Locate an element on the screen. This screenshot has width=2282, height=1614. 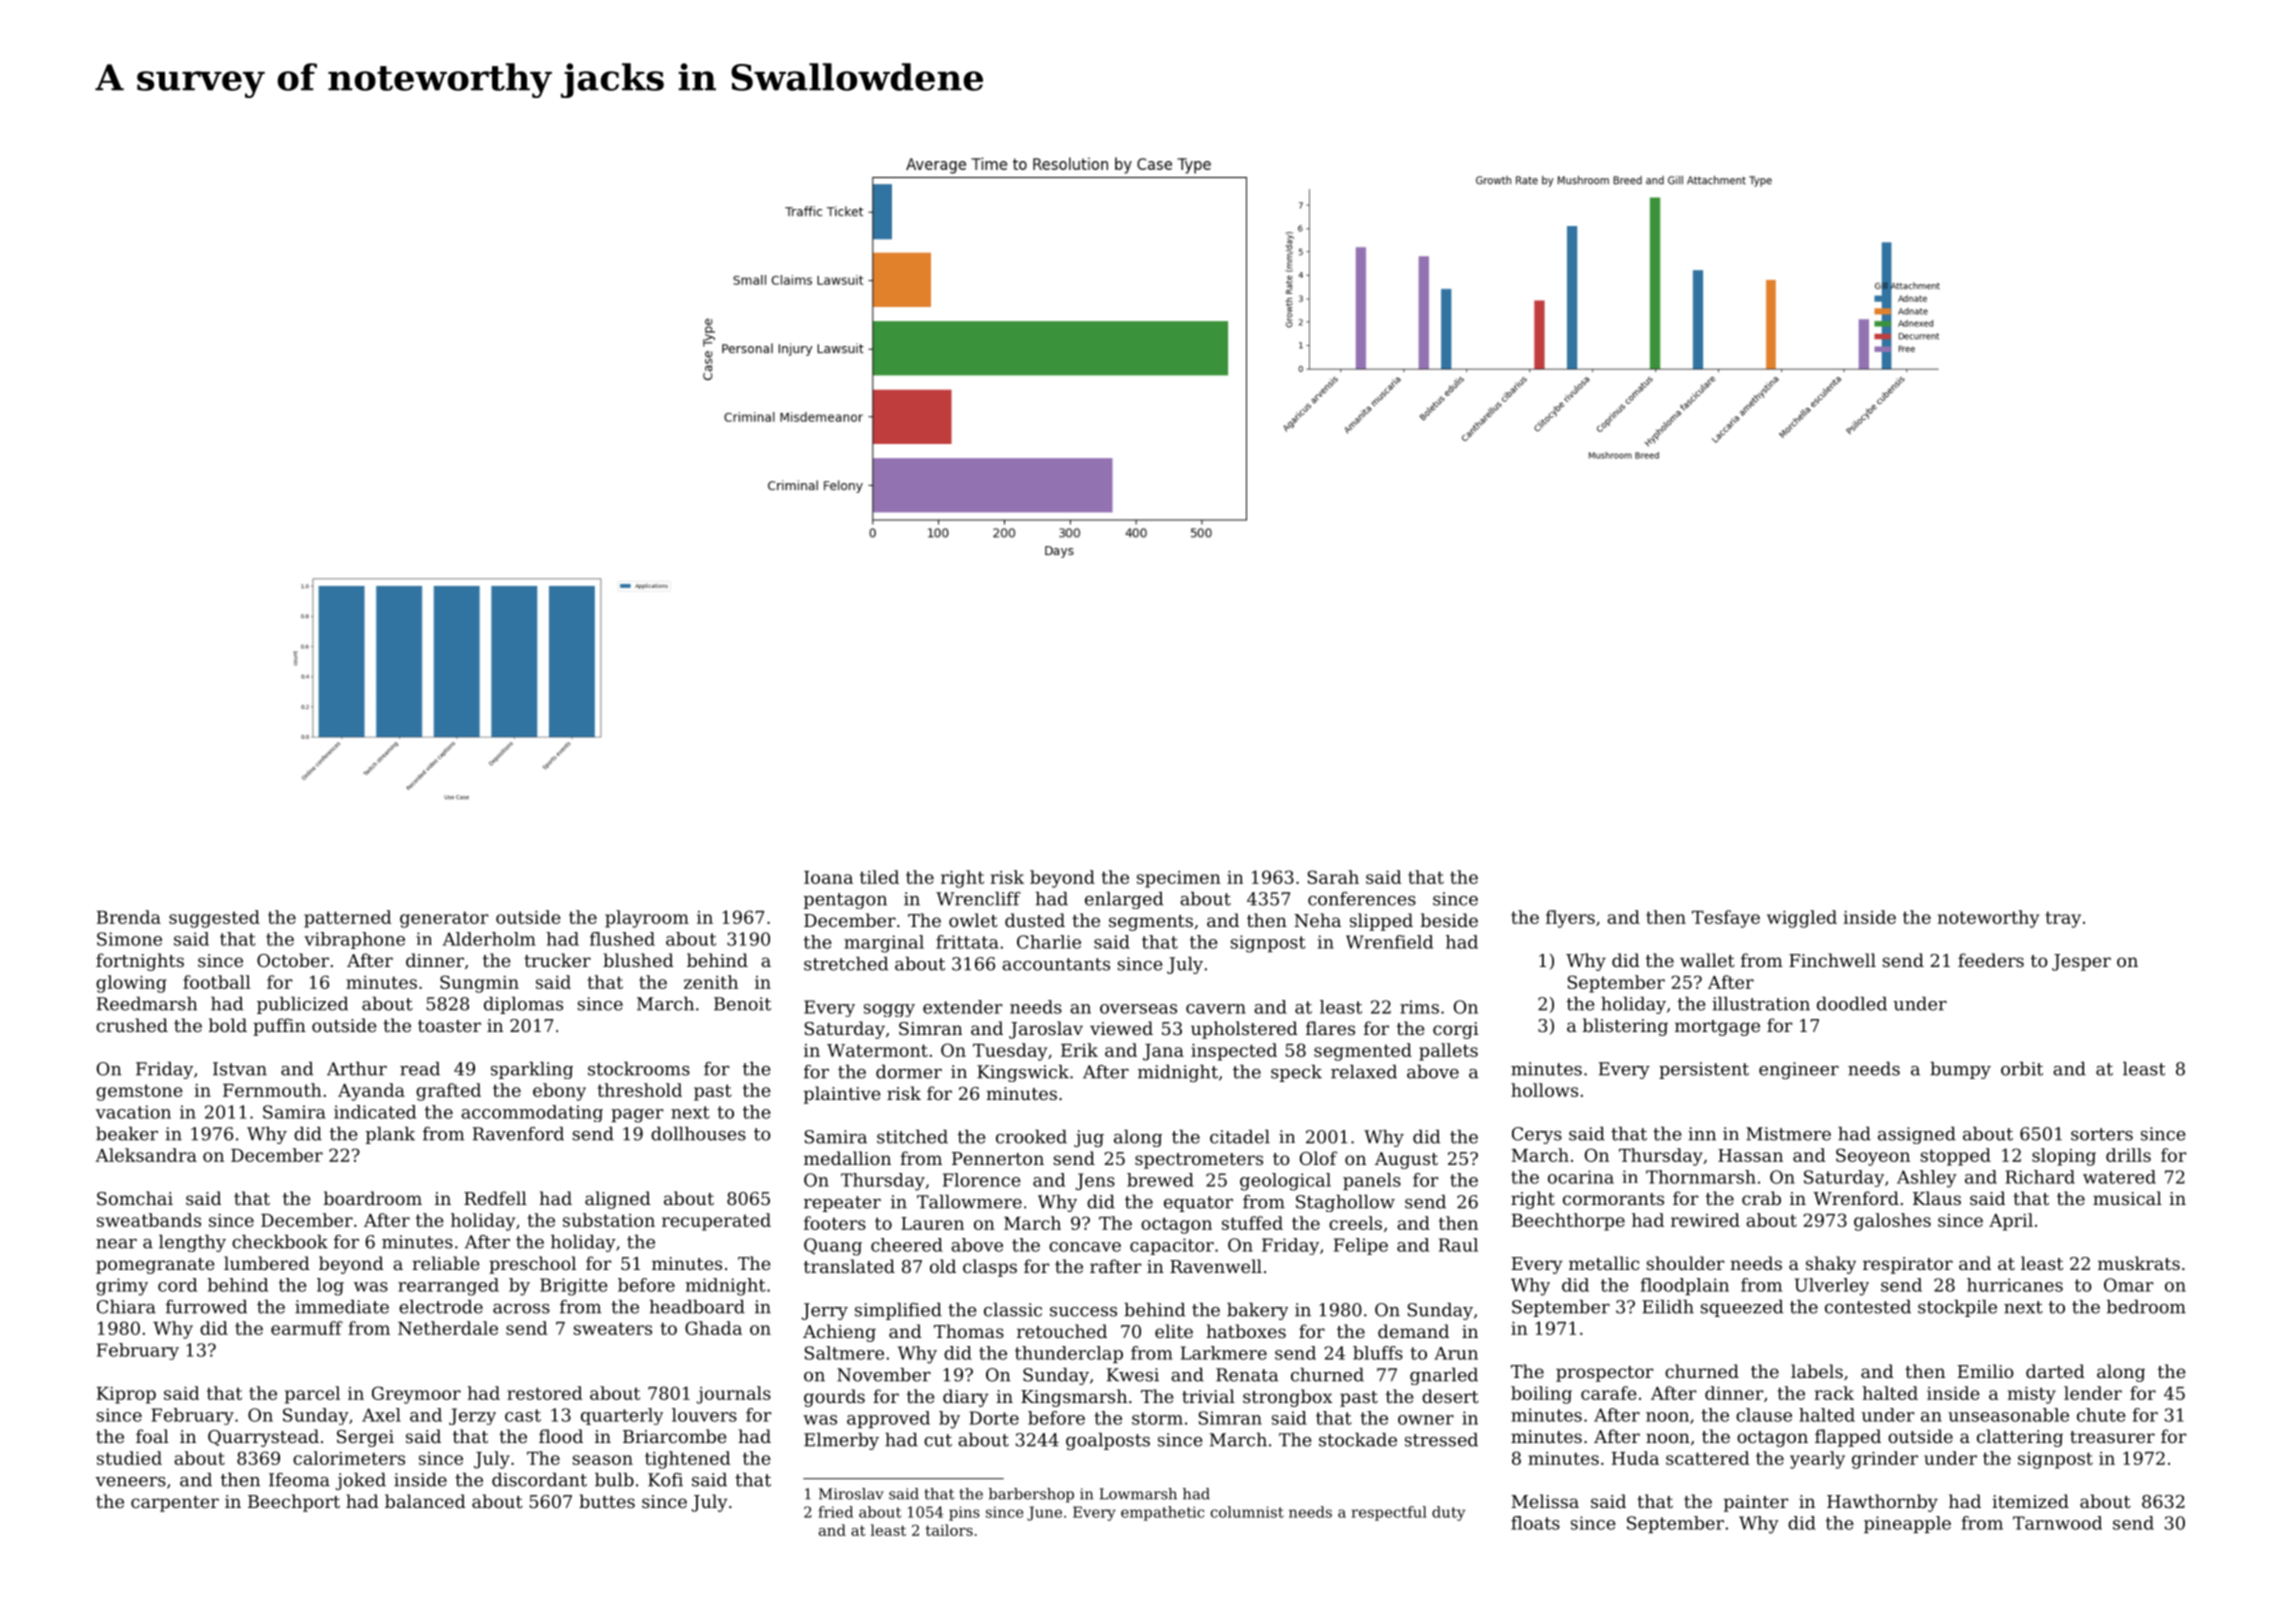
carpenter is located at coordinates (175, 1504).
